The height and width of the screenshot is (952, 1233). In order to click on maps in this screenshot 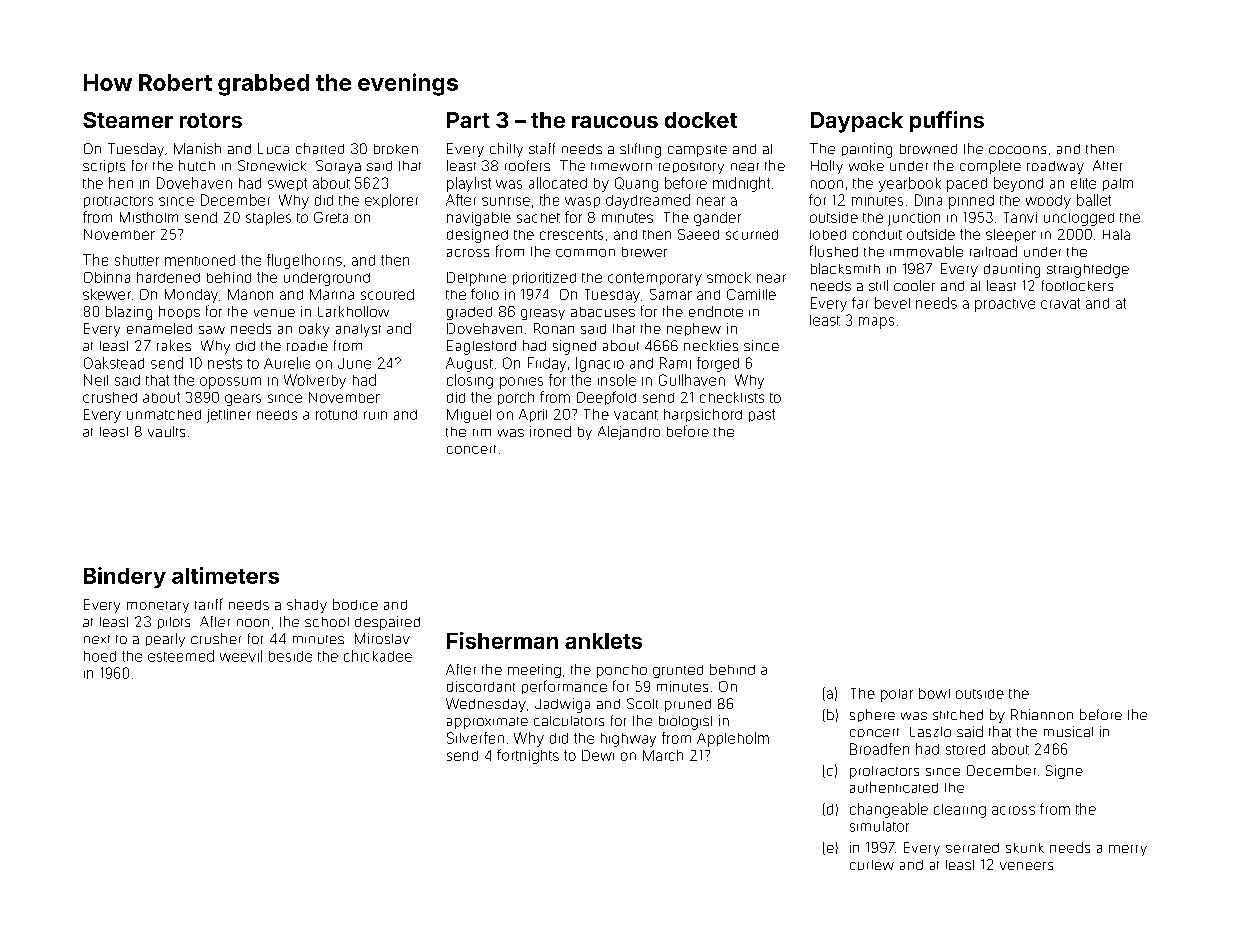, I will do `click(876, 323)`.
